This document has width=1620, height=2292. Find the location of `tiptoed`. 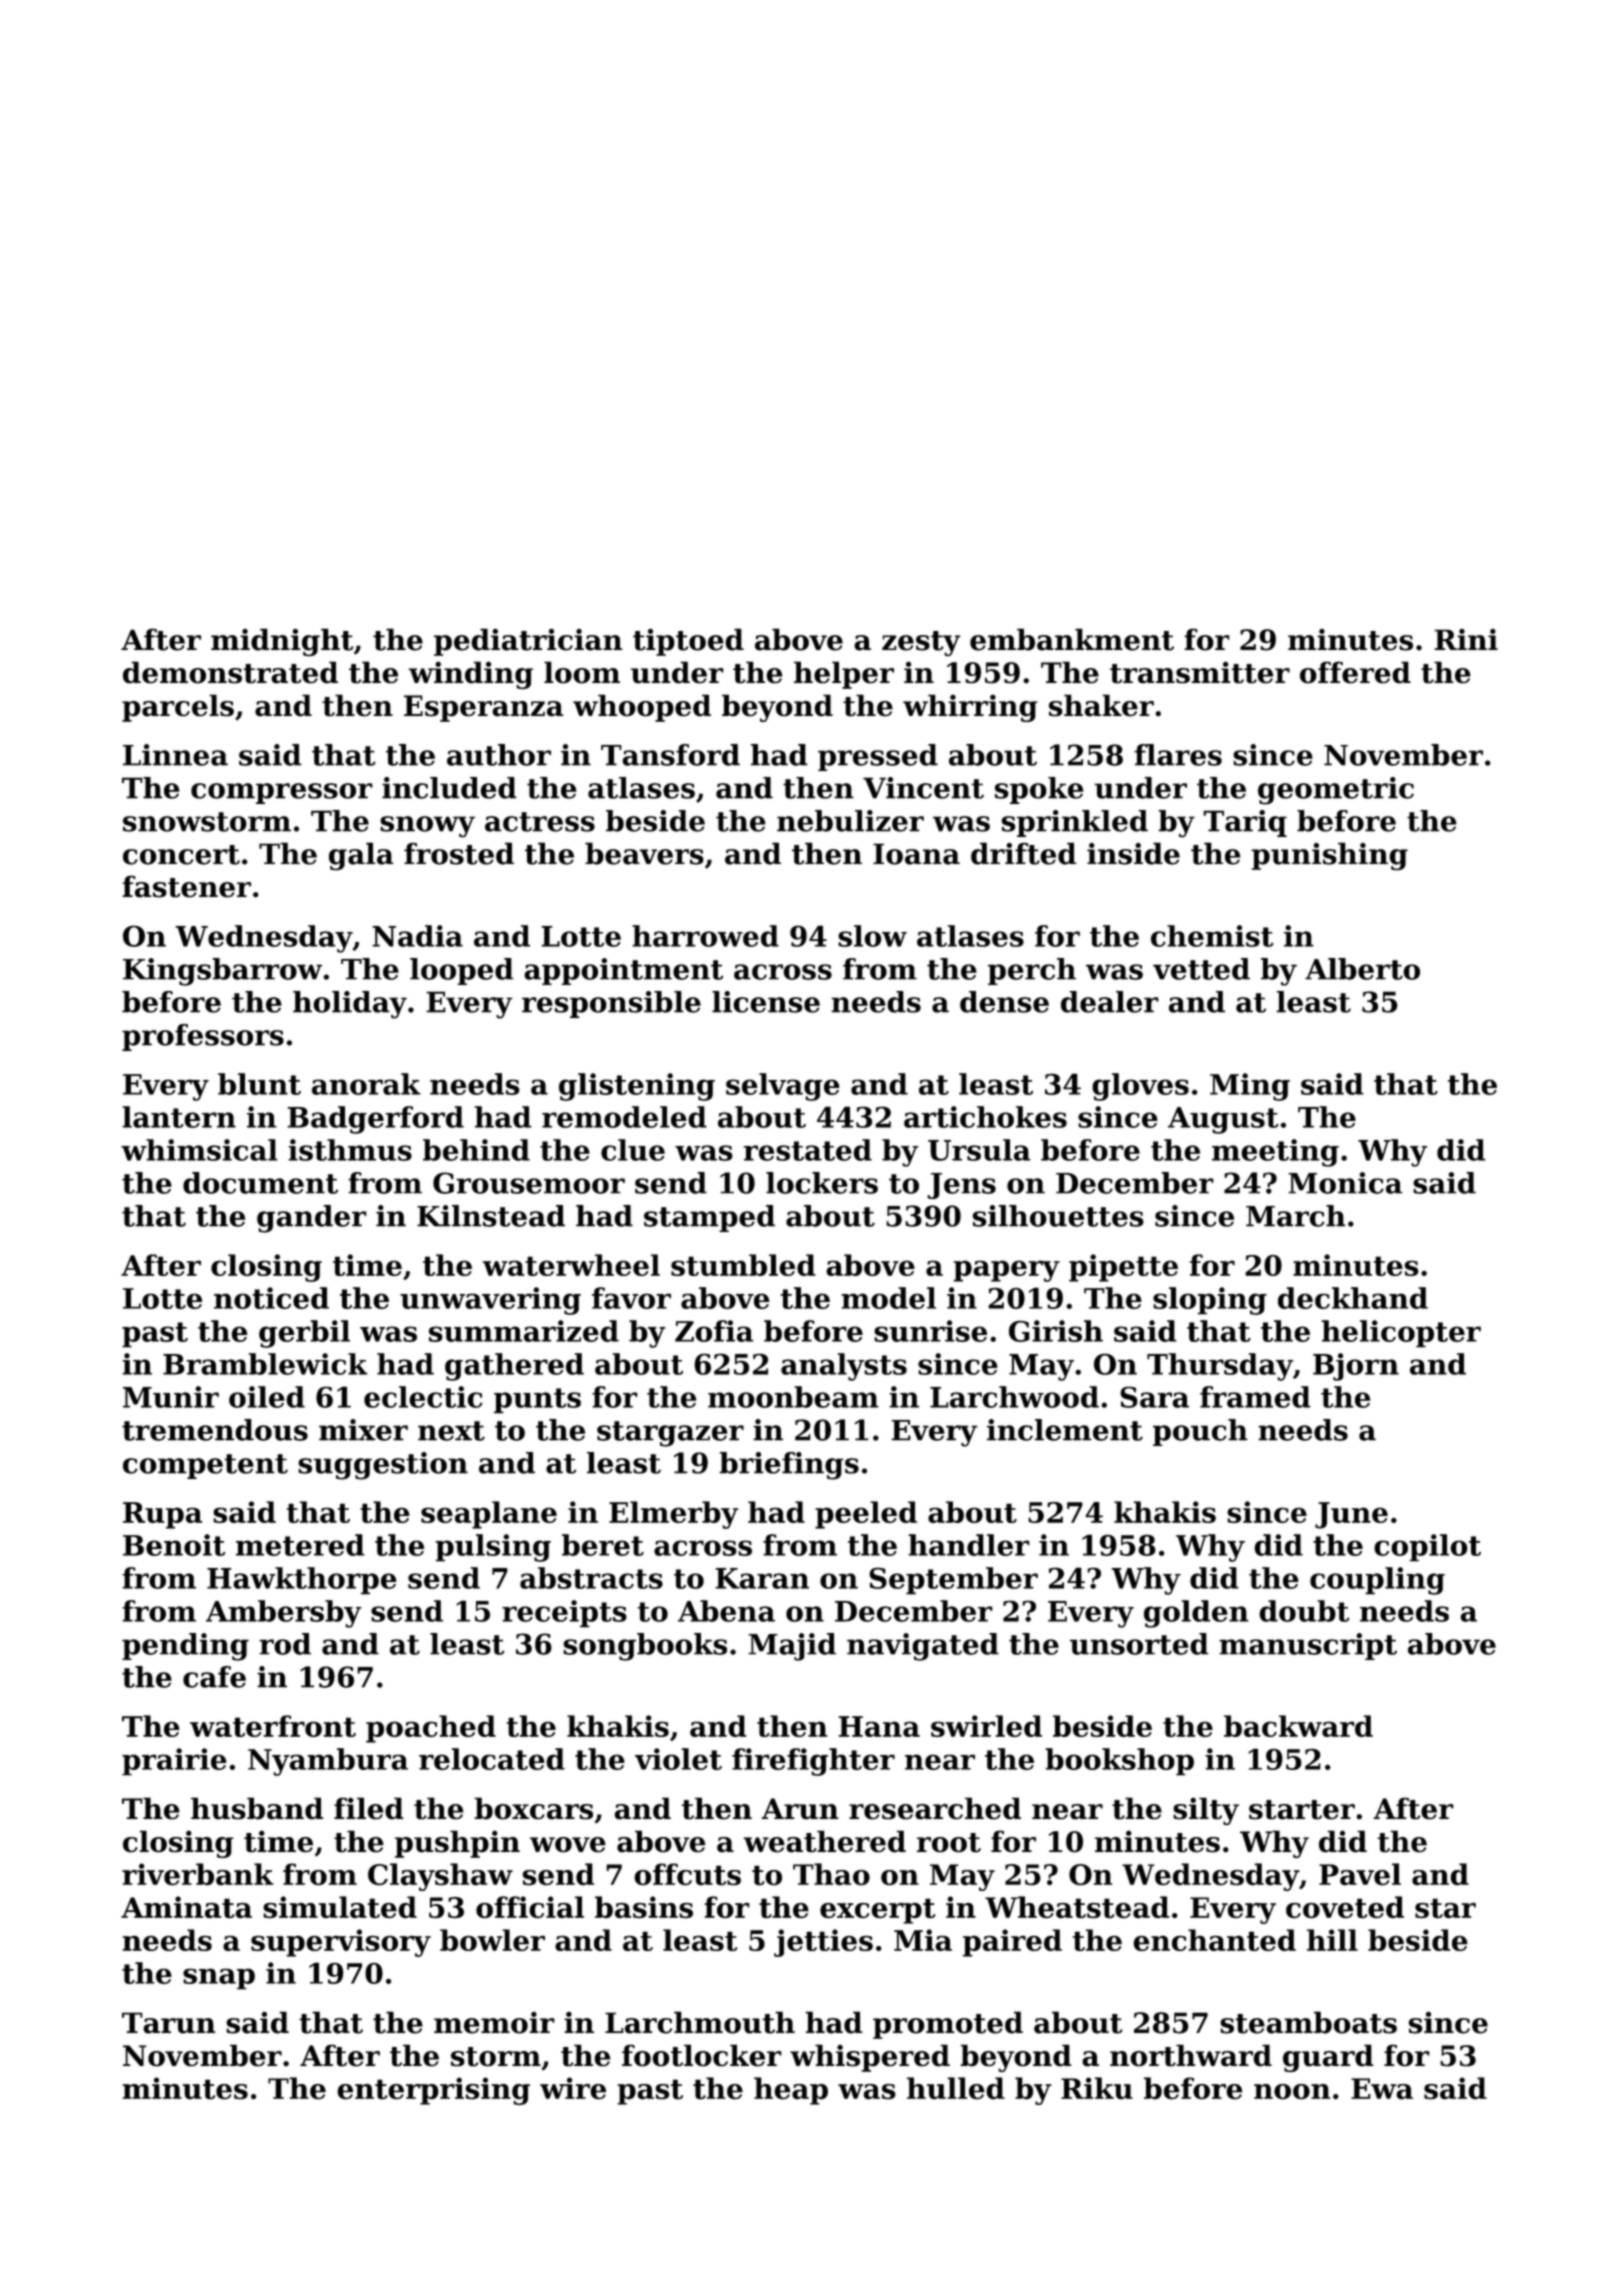

tiptoed is located at coordinates (688, 642).
